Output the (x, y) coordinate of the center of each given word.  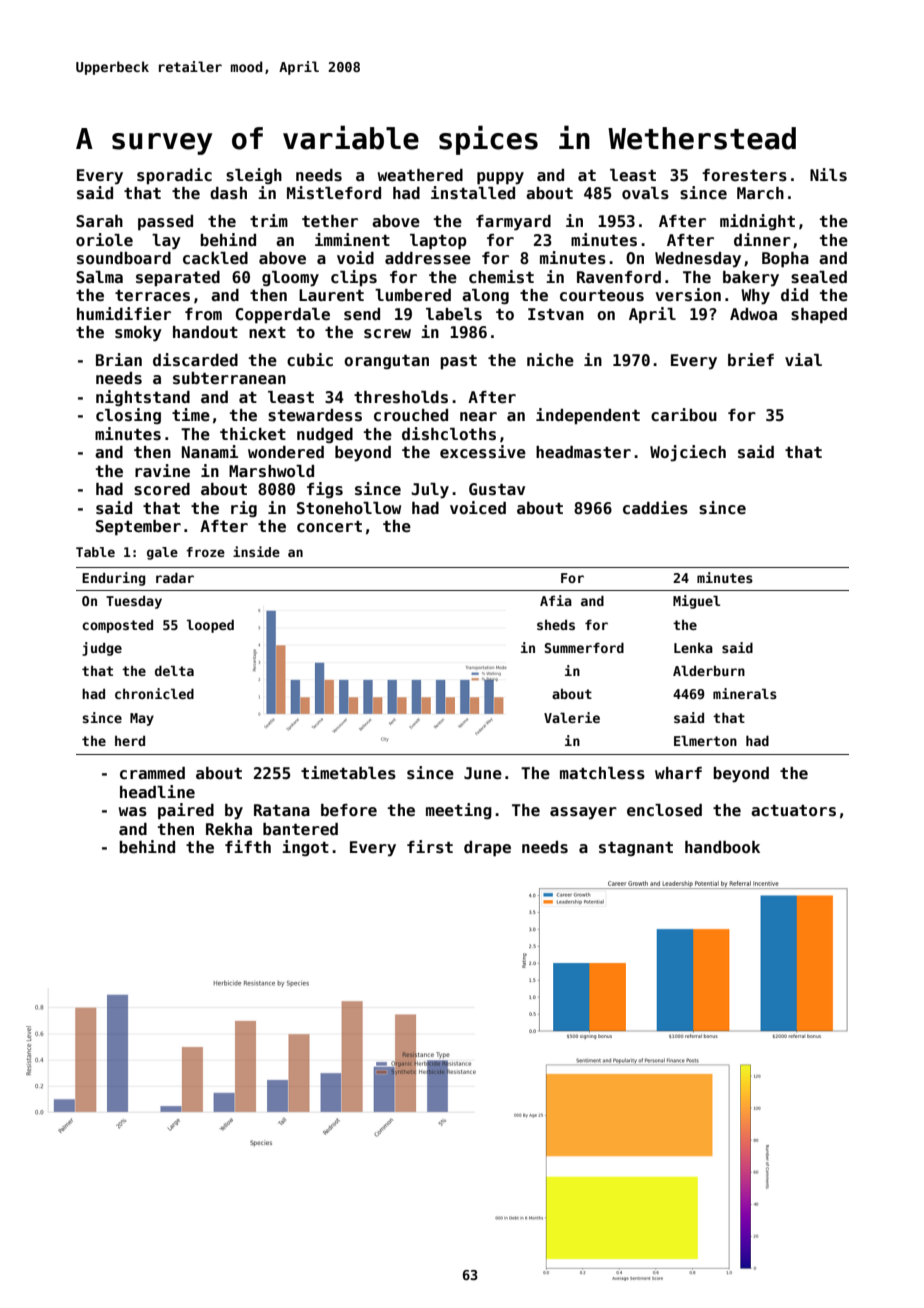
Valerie (572, 717)
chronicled (154, 693)
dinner (762, 239)
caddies (655, 508)
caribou (684, 414)
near (478, 417)
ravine (162, 471)
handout (205, 332)
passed (165, 223)
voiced (478, 508)
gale (162, 553)
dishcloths (449, 434)
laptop (438, 242)
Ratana (282, 810)
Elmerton (705, 740)
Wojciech (688, 453)
